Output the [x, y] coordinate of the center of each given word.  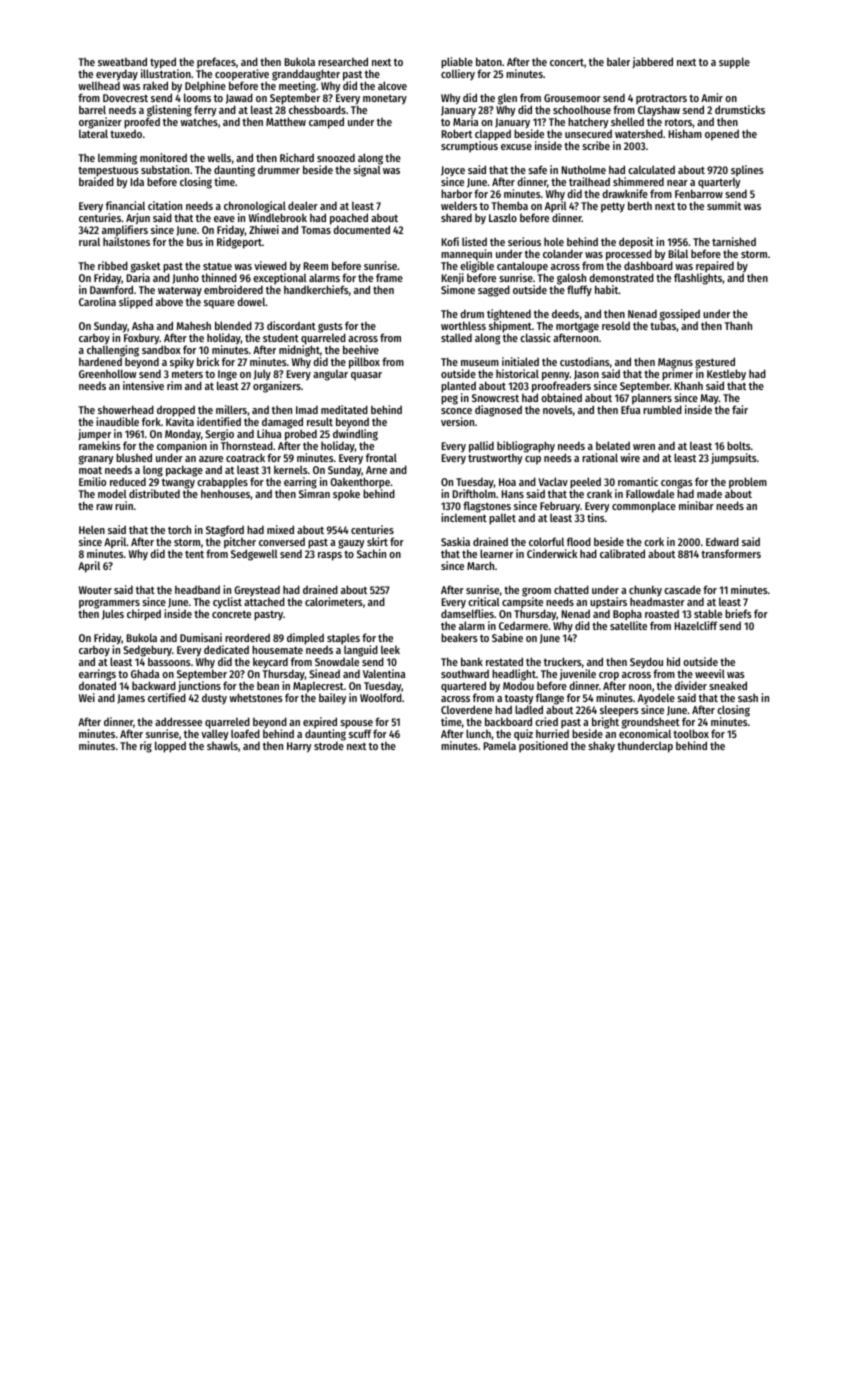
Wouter [95, 590]
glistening [169, 111]
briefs [738, 613]
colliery [458, 74]
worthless [463, 325]
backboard [508, 721]
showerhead [126, 409]
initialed [520, 361]
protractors [661, 99]
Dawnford [111, 289]
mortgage [577, 328]
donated [97, 685]
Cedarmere [523, 626]
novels [558, 409]
